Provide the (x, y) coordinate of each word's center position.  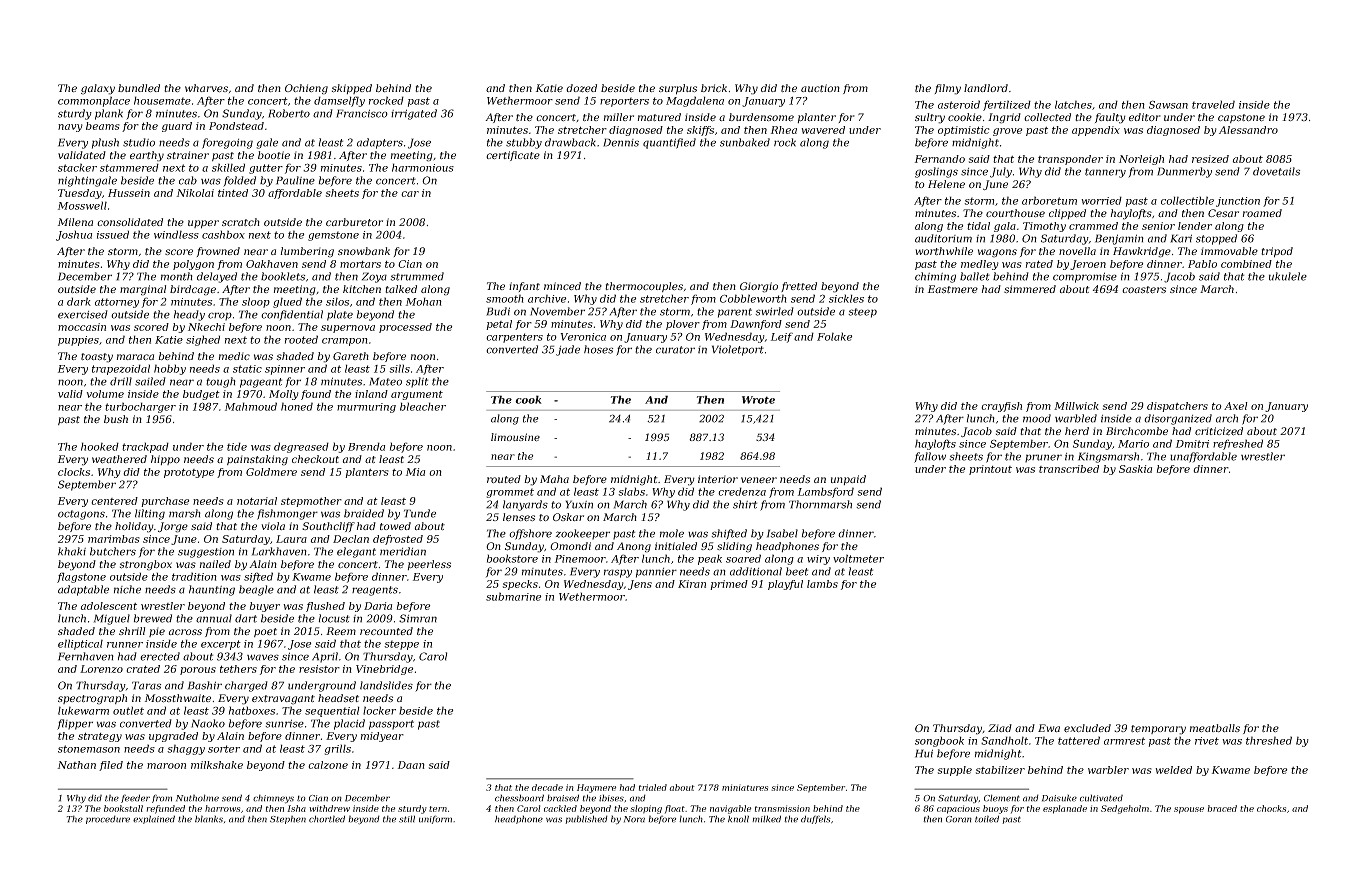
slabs (631, 491)
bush (116, 419)
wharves (206, 88)
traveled (1213, 104)
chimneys (273, 799)
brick (714, 88)
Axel (1236, 406)
